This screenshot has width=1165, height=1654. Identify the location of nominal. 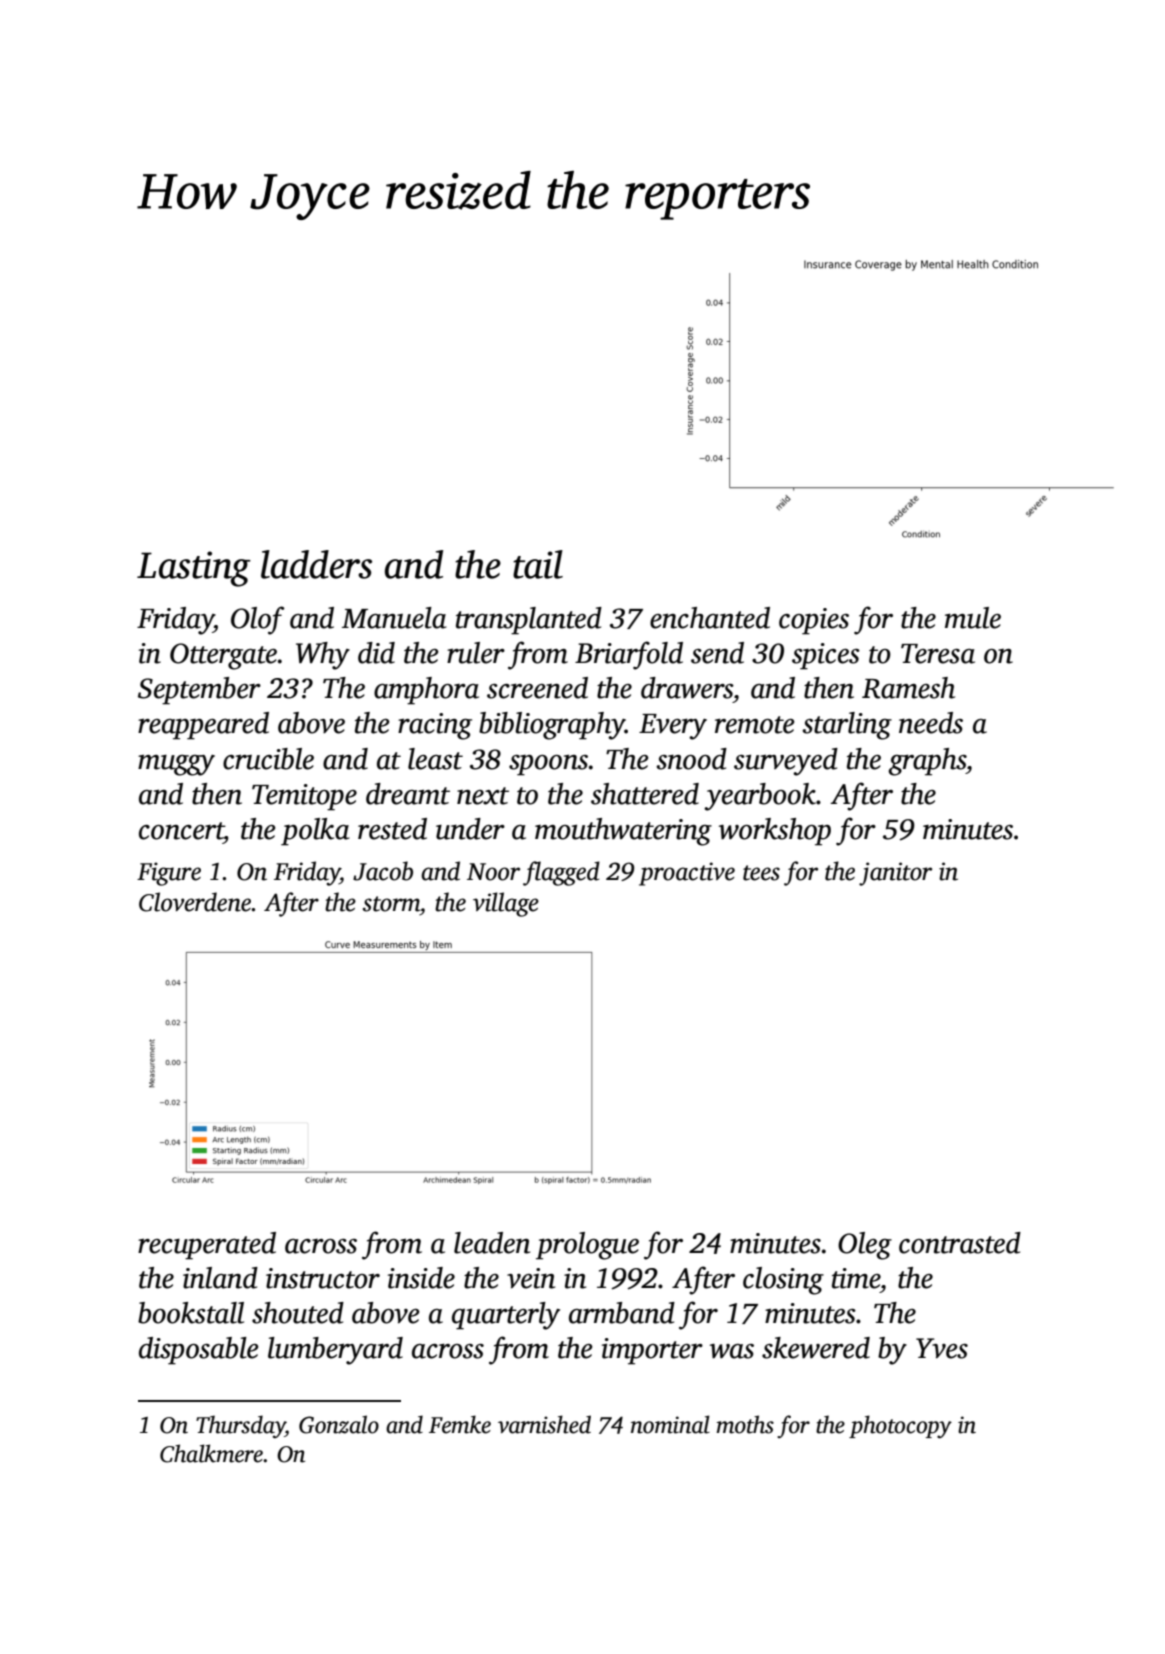
(670, 1424).
